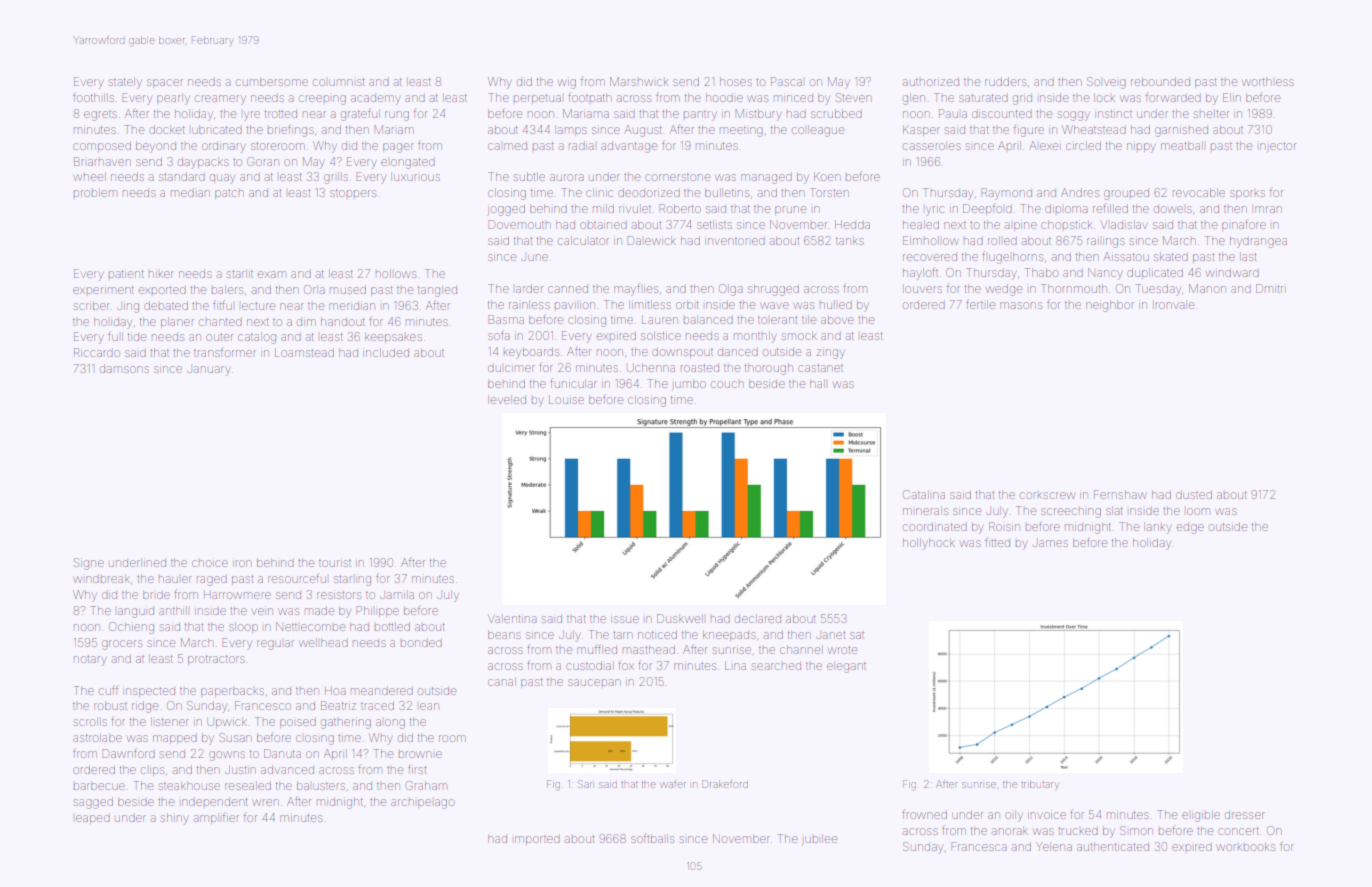  Describe the element at coordinates (93, 803) in the page. I see `sagged` at that location.
